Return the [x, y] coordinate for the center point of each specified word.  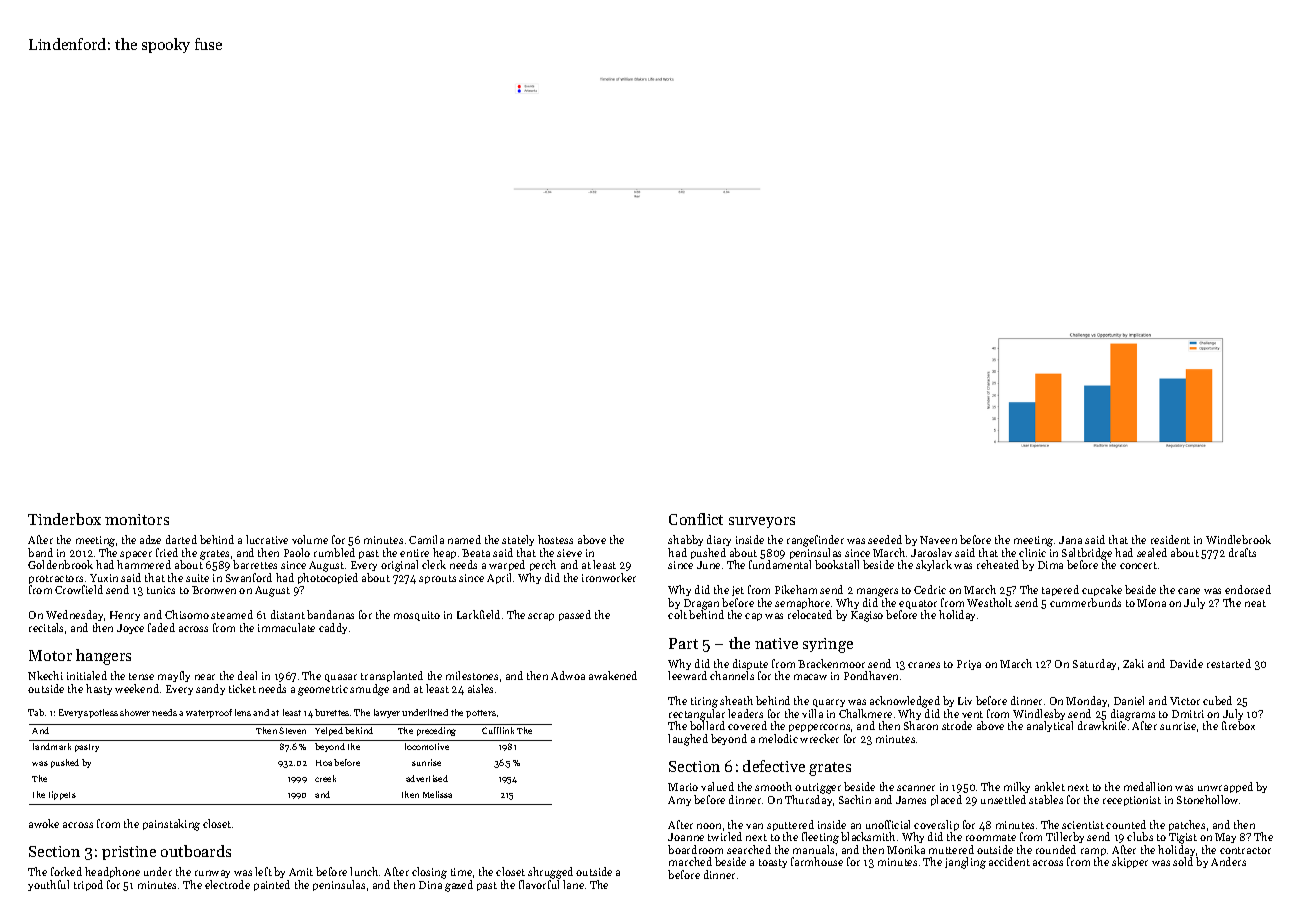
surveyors [762, 522]
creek [325, 778]
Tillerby [1065, 837]
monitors [137, 519]
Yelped [329, 731]
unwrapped [1225, 787]
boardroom [695, 849]
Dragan [701, 604]
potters [481, 714]
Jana [1070, 540]
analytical [1050, 726]
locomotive [427, 746]
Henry [125, 616]
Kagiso [867, 616]
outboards [196, 851]
